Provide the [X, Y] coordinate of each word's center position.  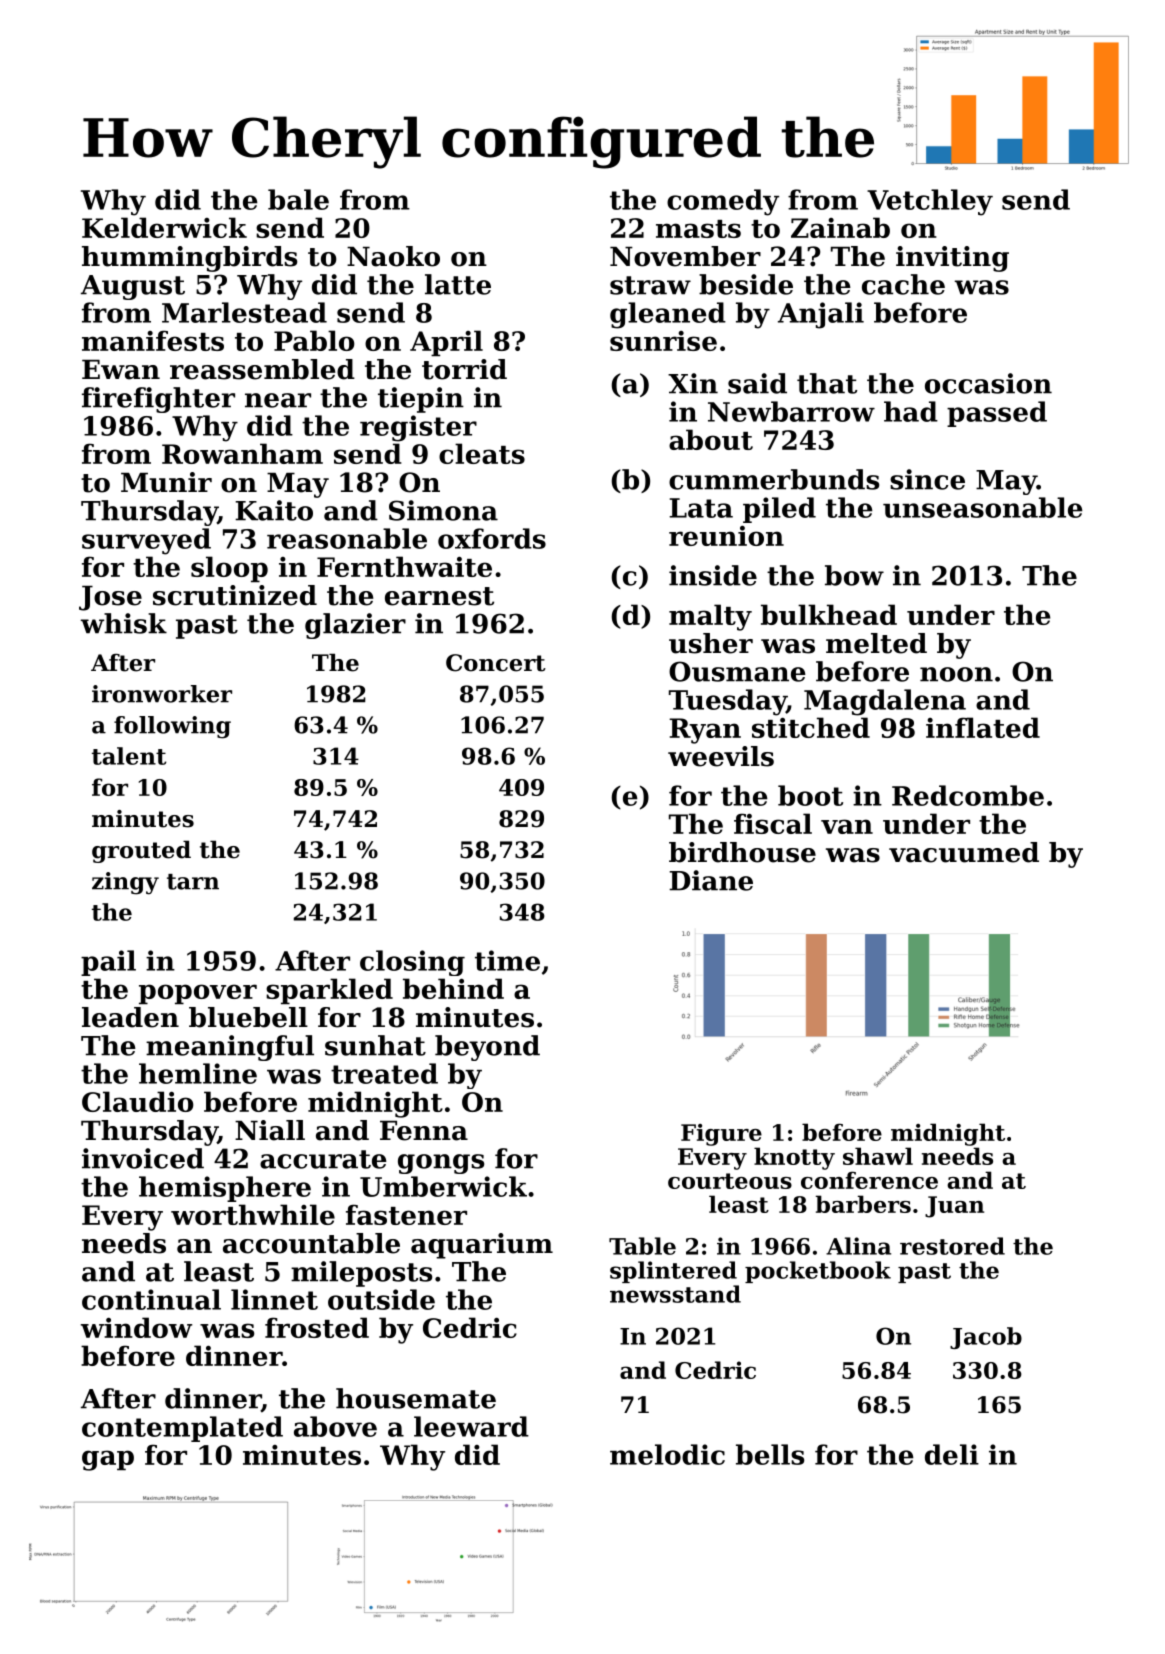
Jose [110, 598]
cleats [482, 453]
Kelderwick [164, 227]
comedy [723, 202]
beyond [487, 1048]
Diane [711, 880]
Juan [954, 1207]
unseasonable [983, 507]
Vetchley [930, 202]
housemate [416, 1398]
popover [198, 994]
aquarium [482, 1246]
